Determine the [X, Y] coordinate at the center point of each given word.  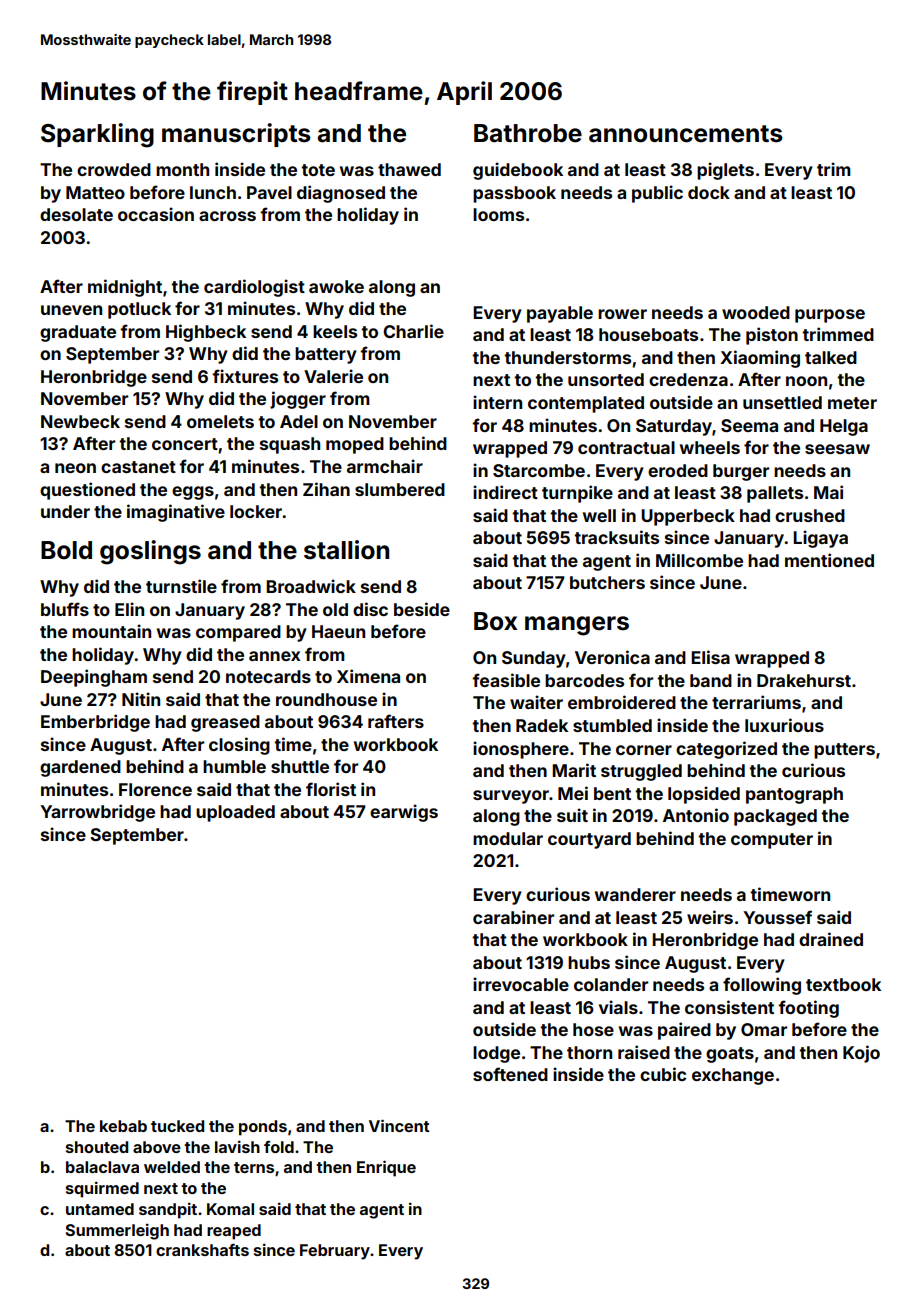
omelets [220, 421]
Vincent [399, 1125]
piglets [725, 171]
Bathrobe [528, 133]
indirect [505, 492]
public [657, 194]
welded [172, 1167]
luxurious [784, 725]
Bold [66, 550]
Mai [828, 492]
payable [560, 314]
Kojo [861, 1054]
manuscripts [236, 135]
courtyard [589, 840]
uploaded [235, 813]
